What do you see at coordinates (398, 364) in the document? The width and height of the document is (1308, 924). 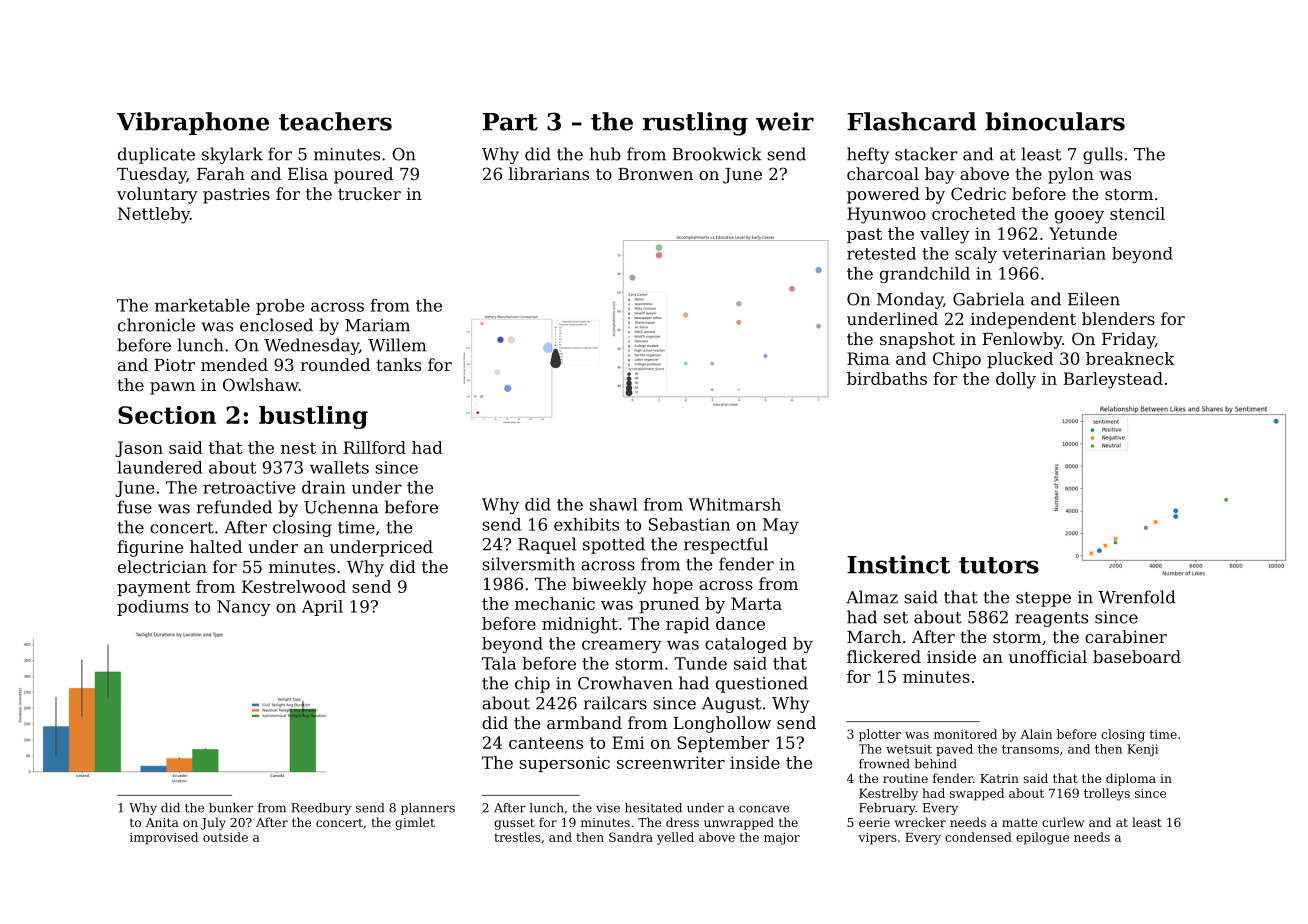 I see `tanks` at bounding box center [398, 364].
